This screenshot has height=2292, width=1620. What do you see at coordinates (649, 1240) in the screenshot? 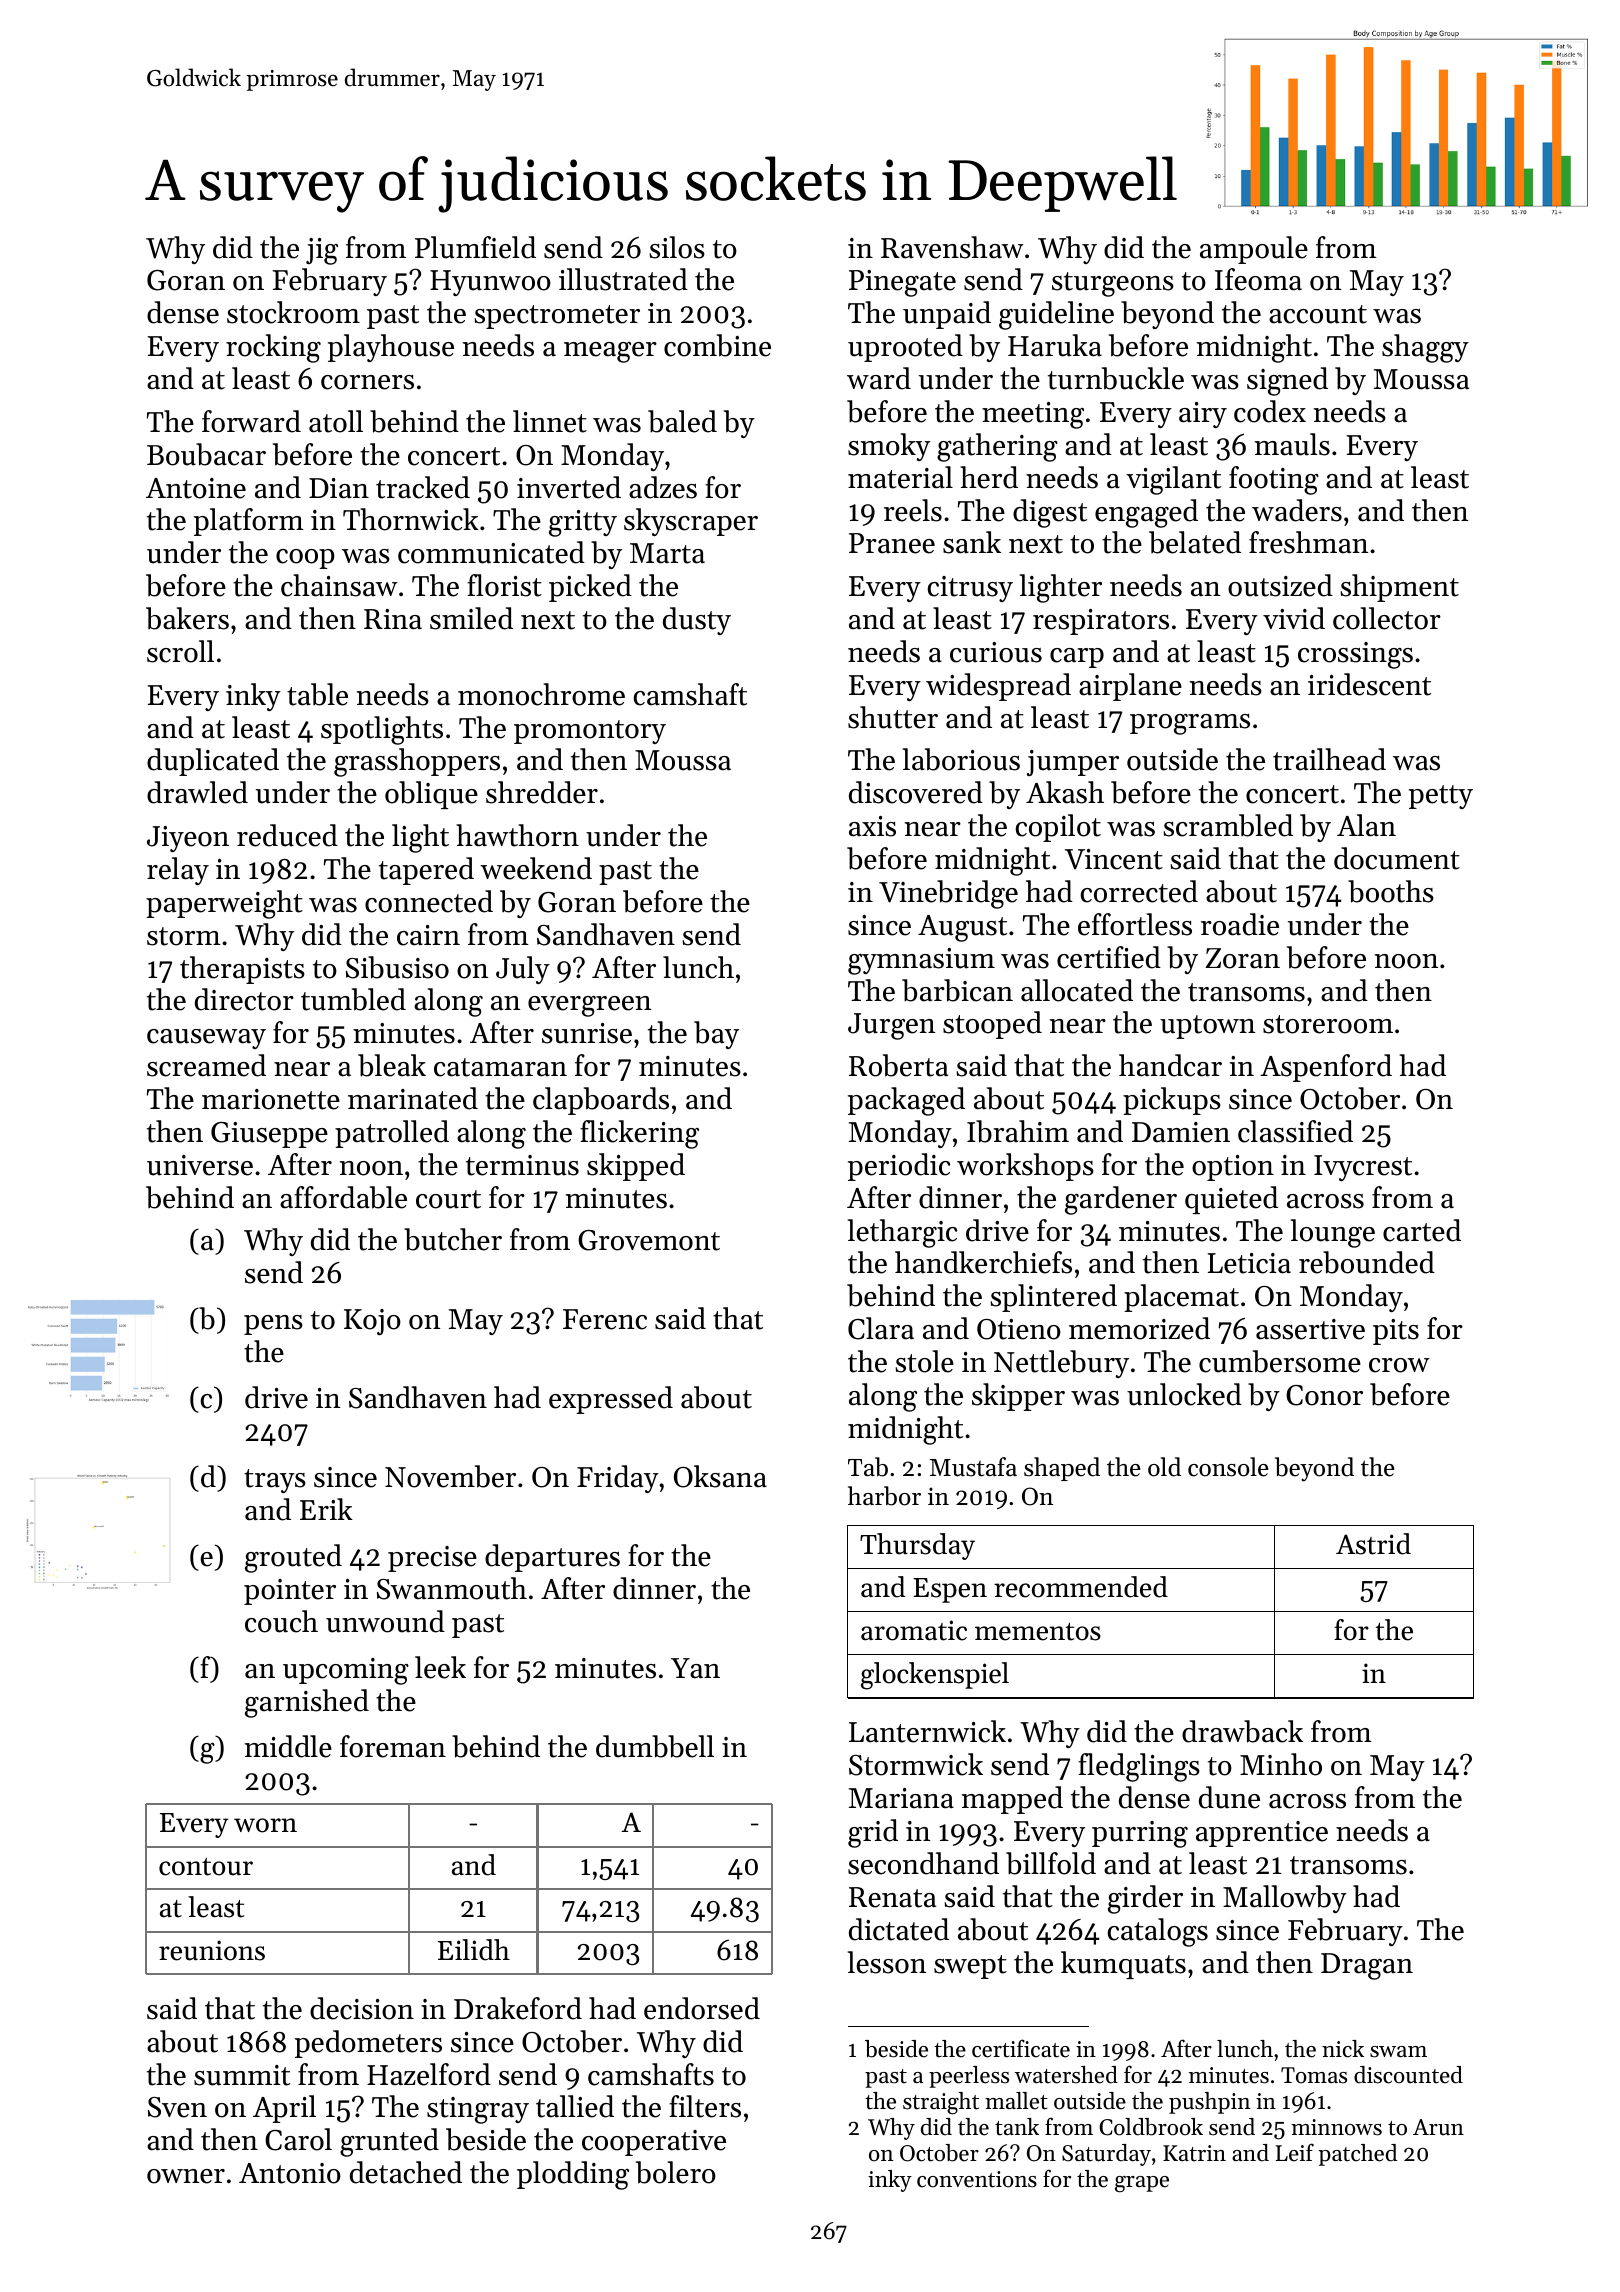
I see `Grovemont` at bounding box center [649, 1240].
